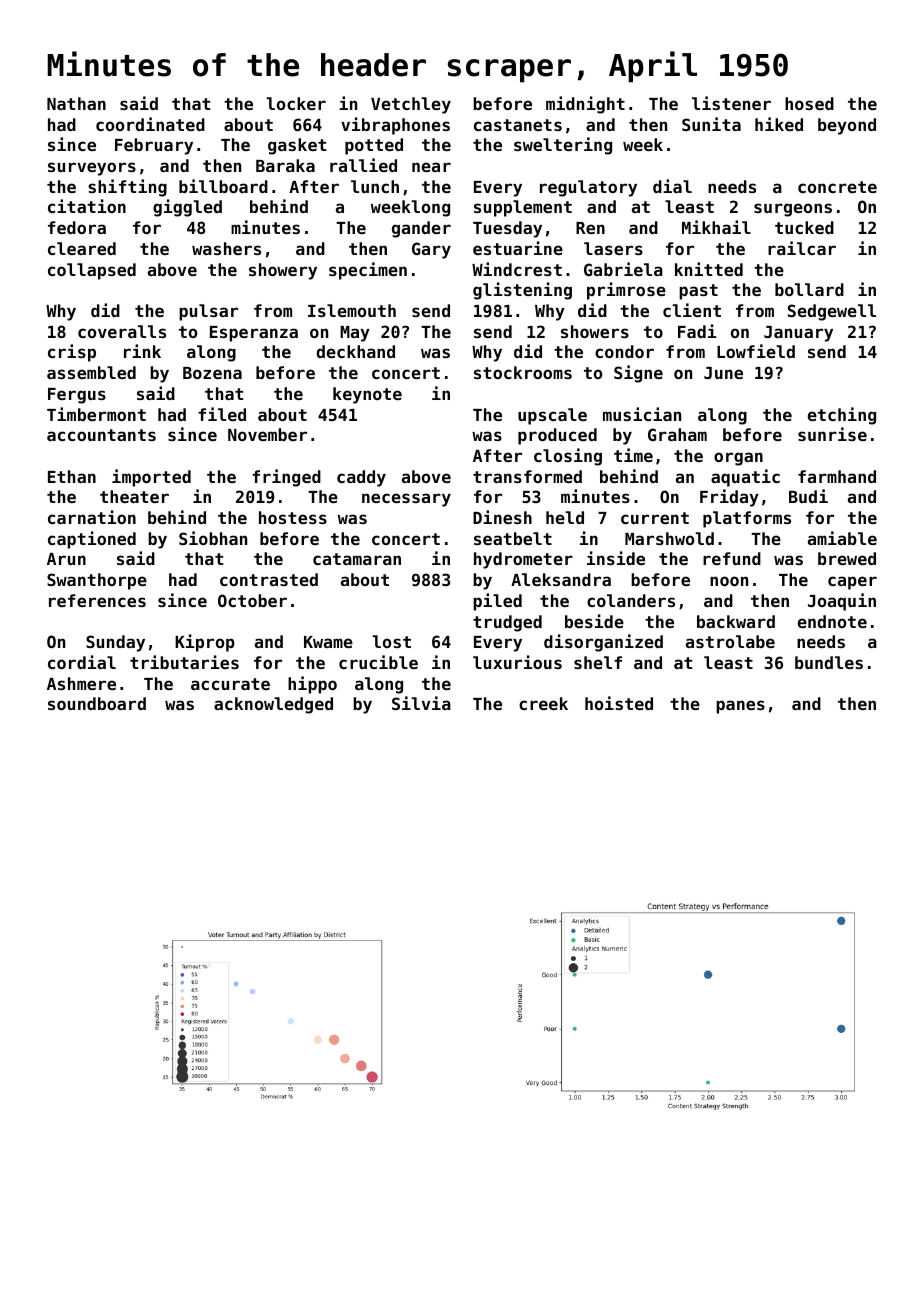 Image resolution: width=924 pixels, height=1308 pixels. Describe the element at coordinates (208, 312) in the screenshot. I see `pulsar` at that location.
